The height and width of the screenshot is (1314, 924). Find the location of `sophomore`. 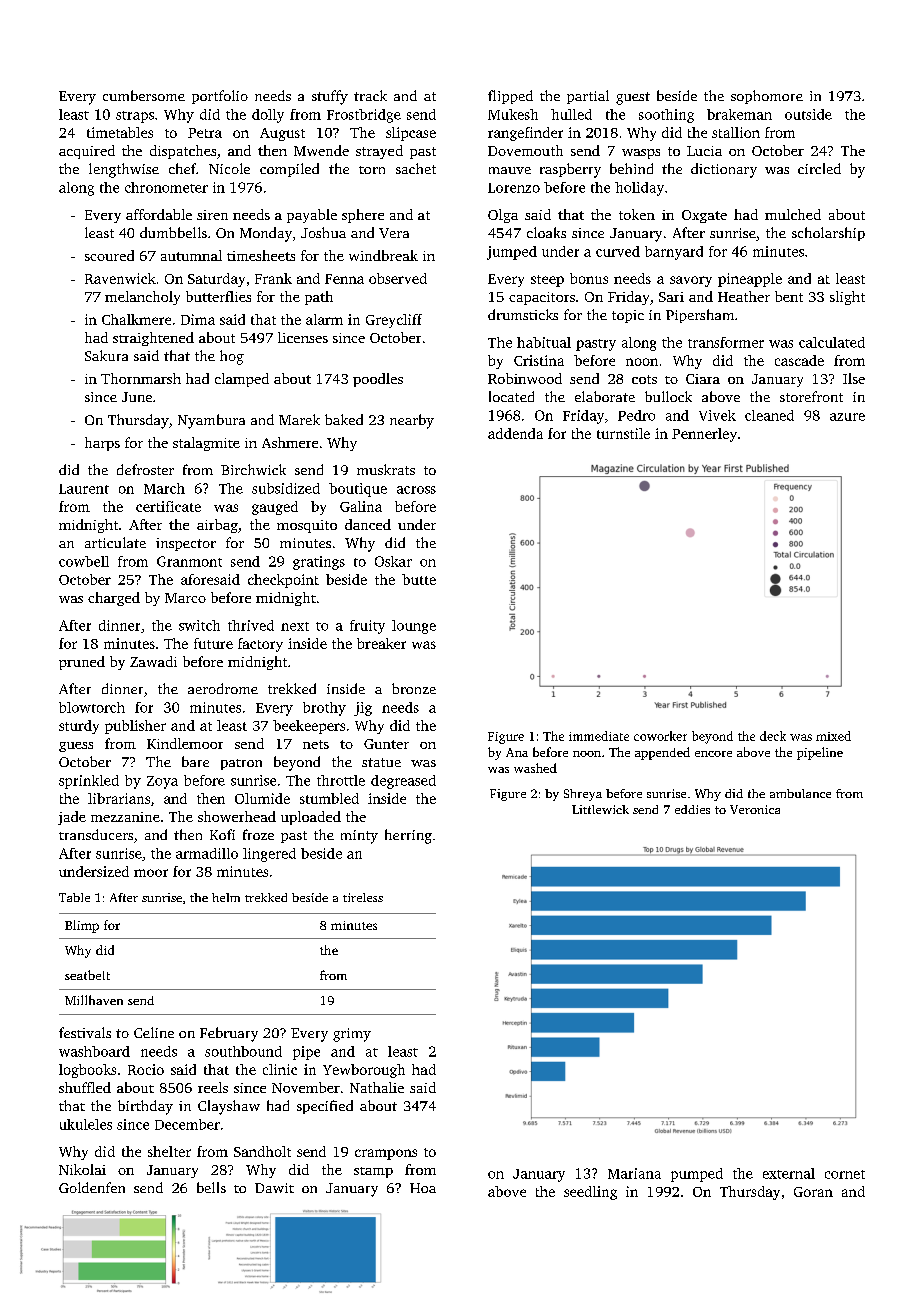

sophomore is located at coordinates (767, 97).
